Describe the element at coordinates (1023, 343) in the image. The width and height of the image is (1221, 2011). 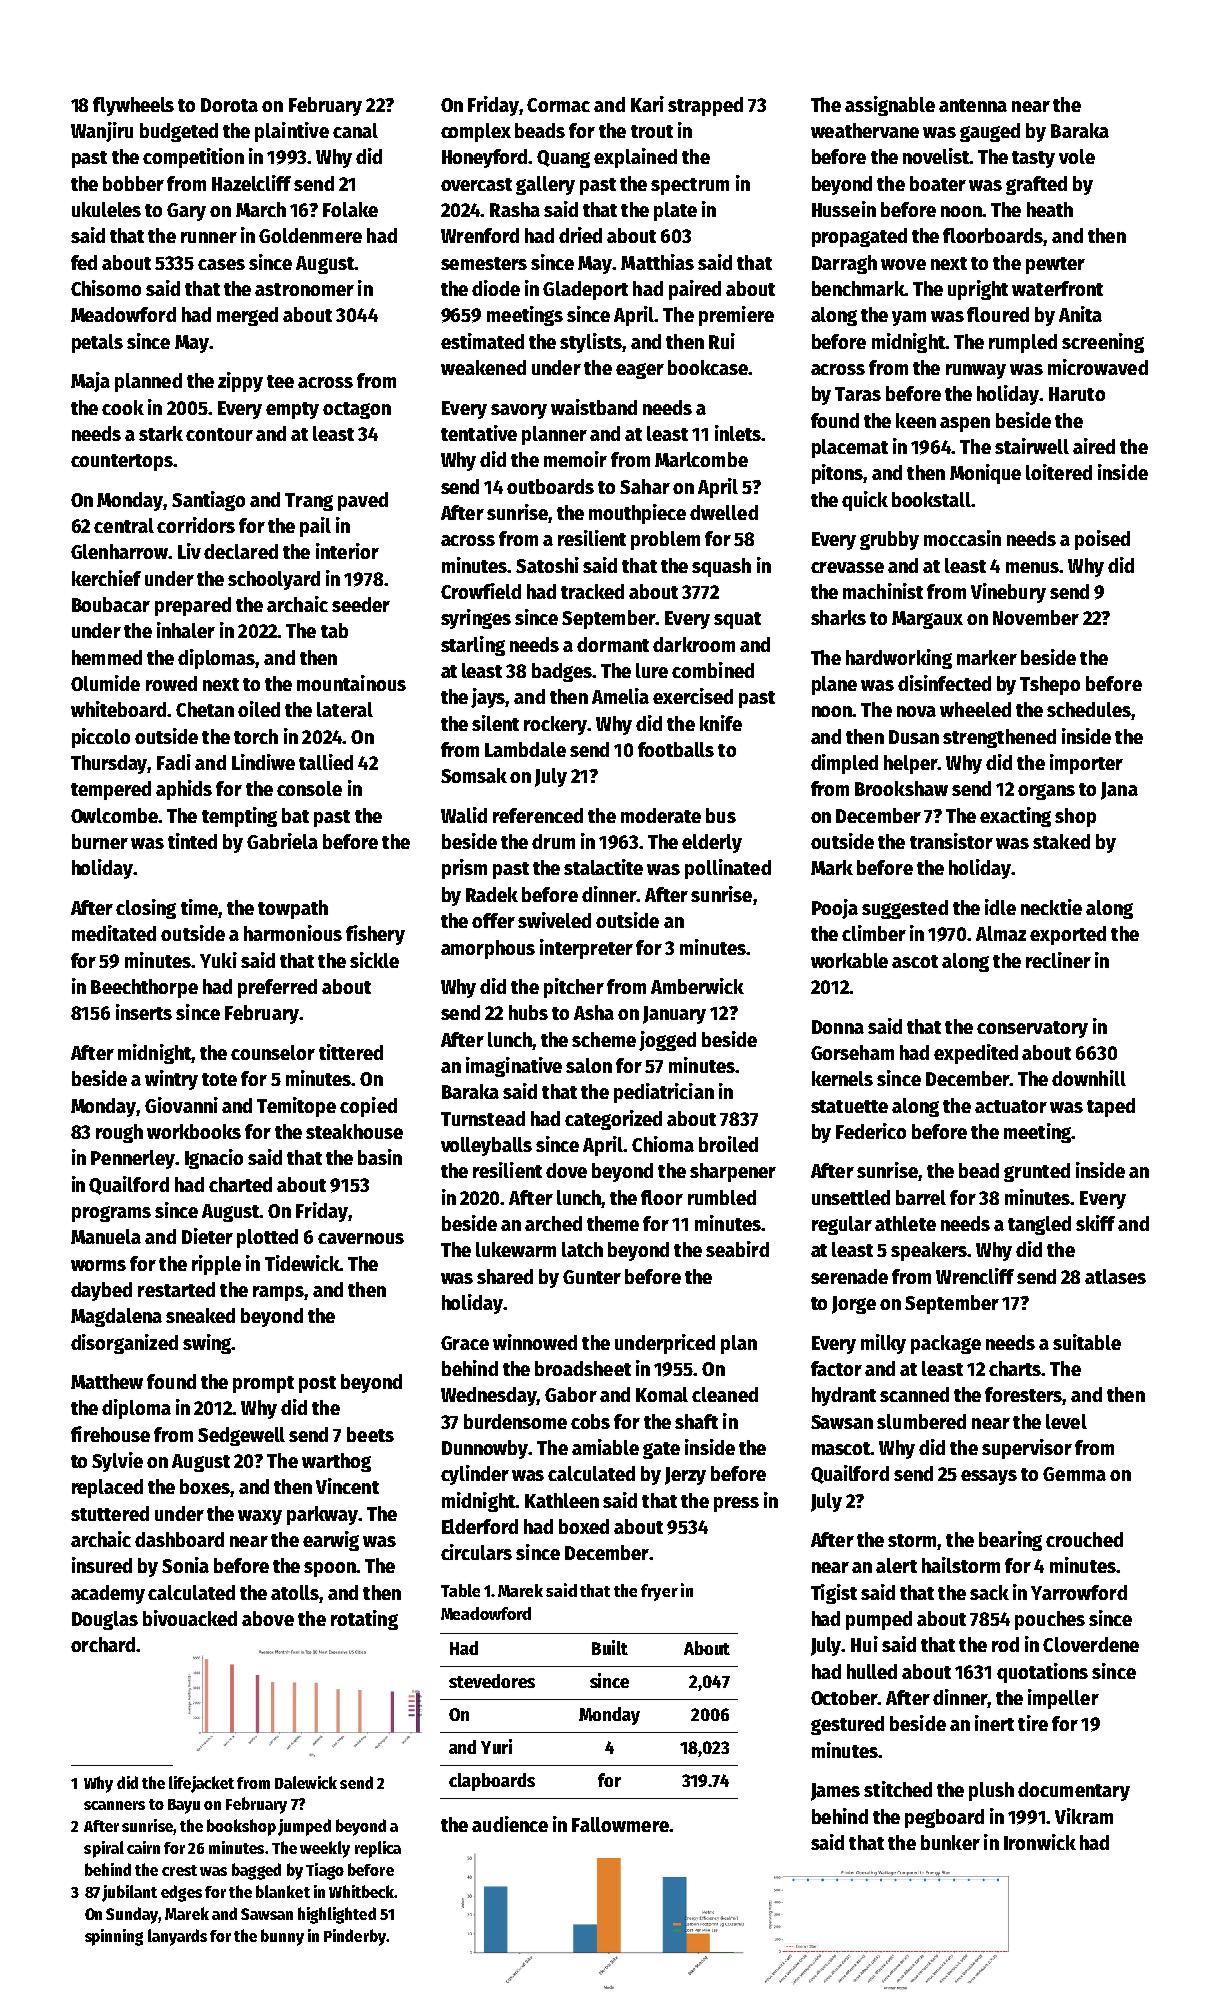
I see `rumpled` at that location.
